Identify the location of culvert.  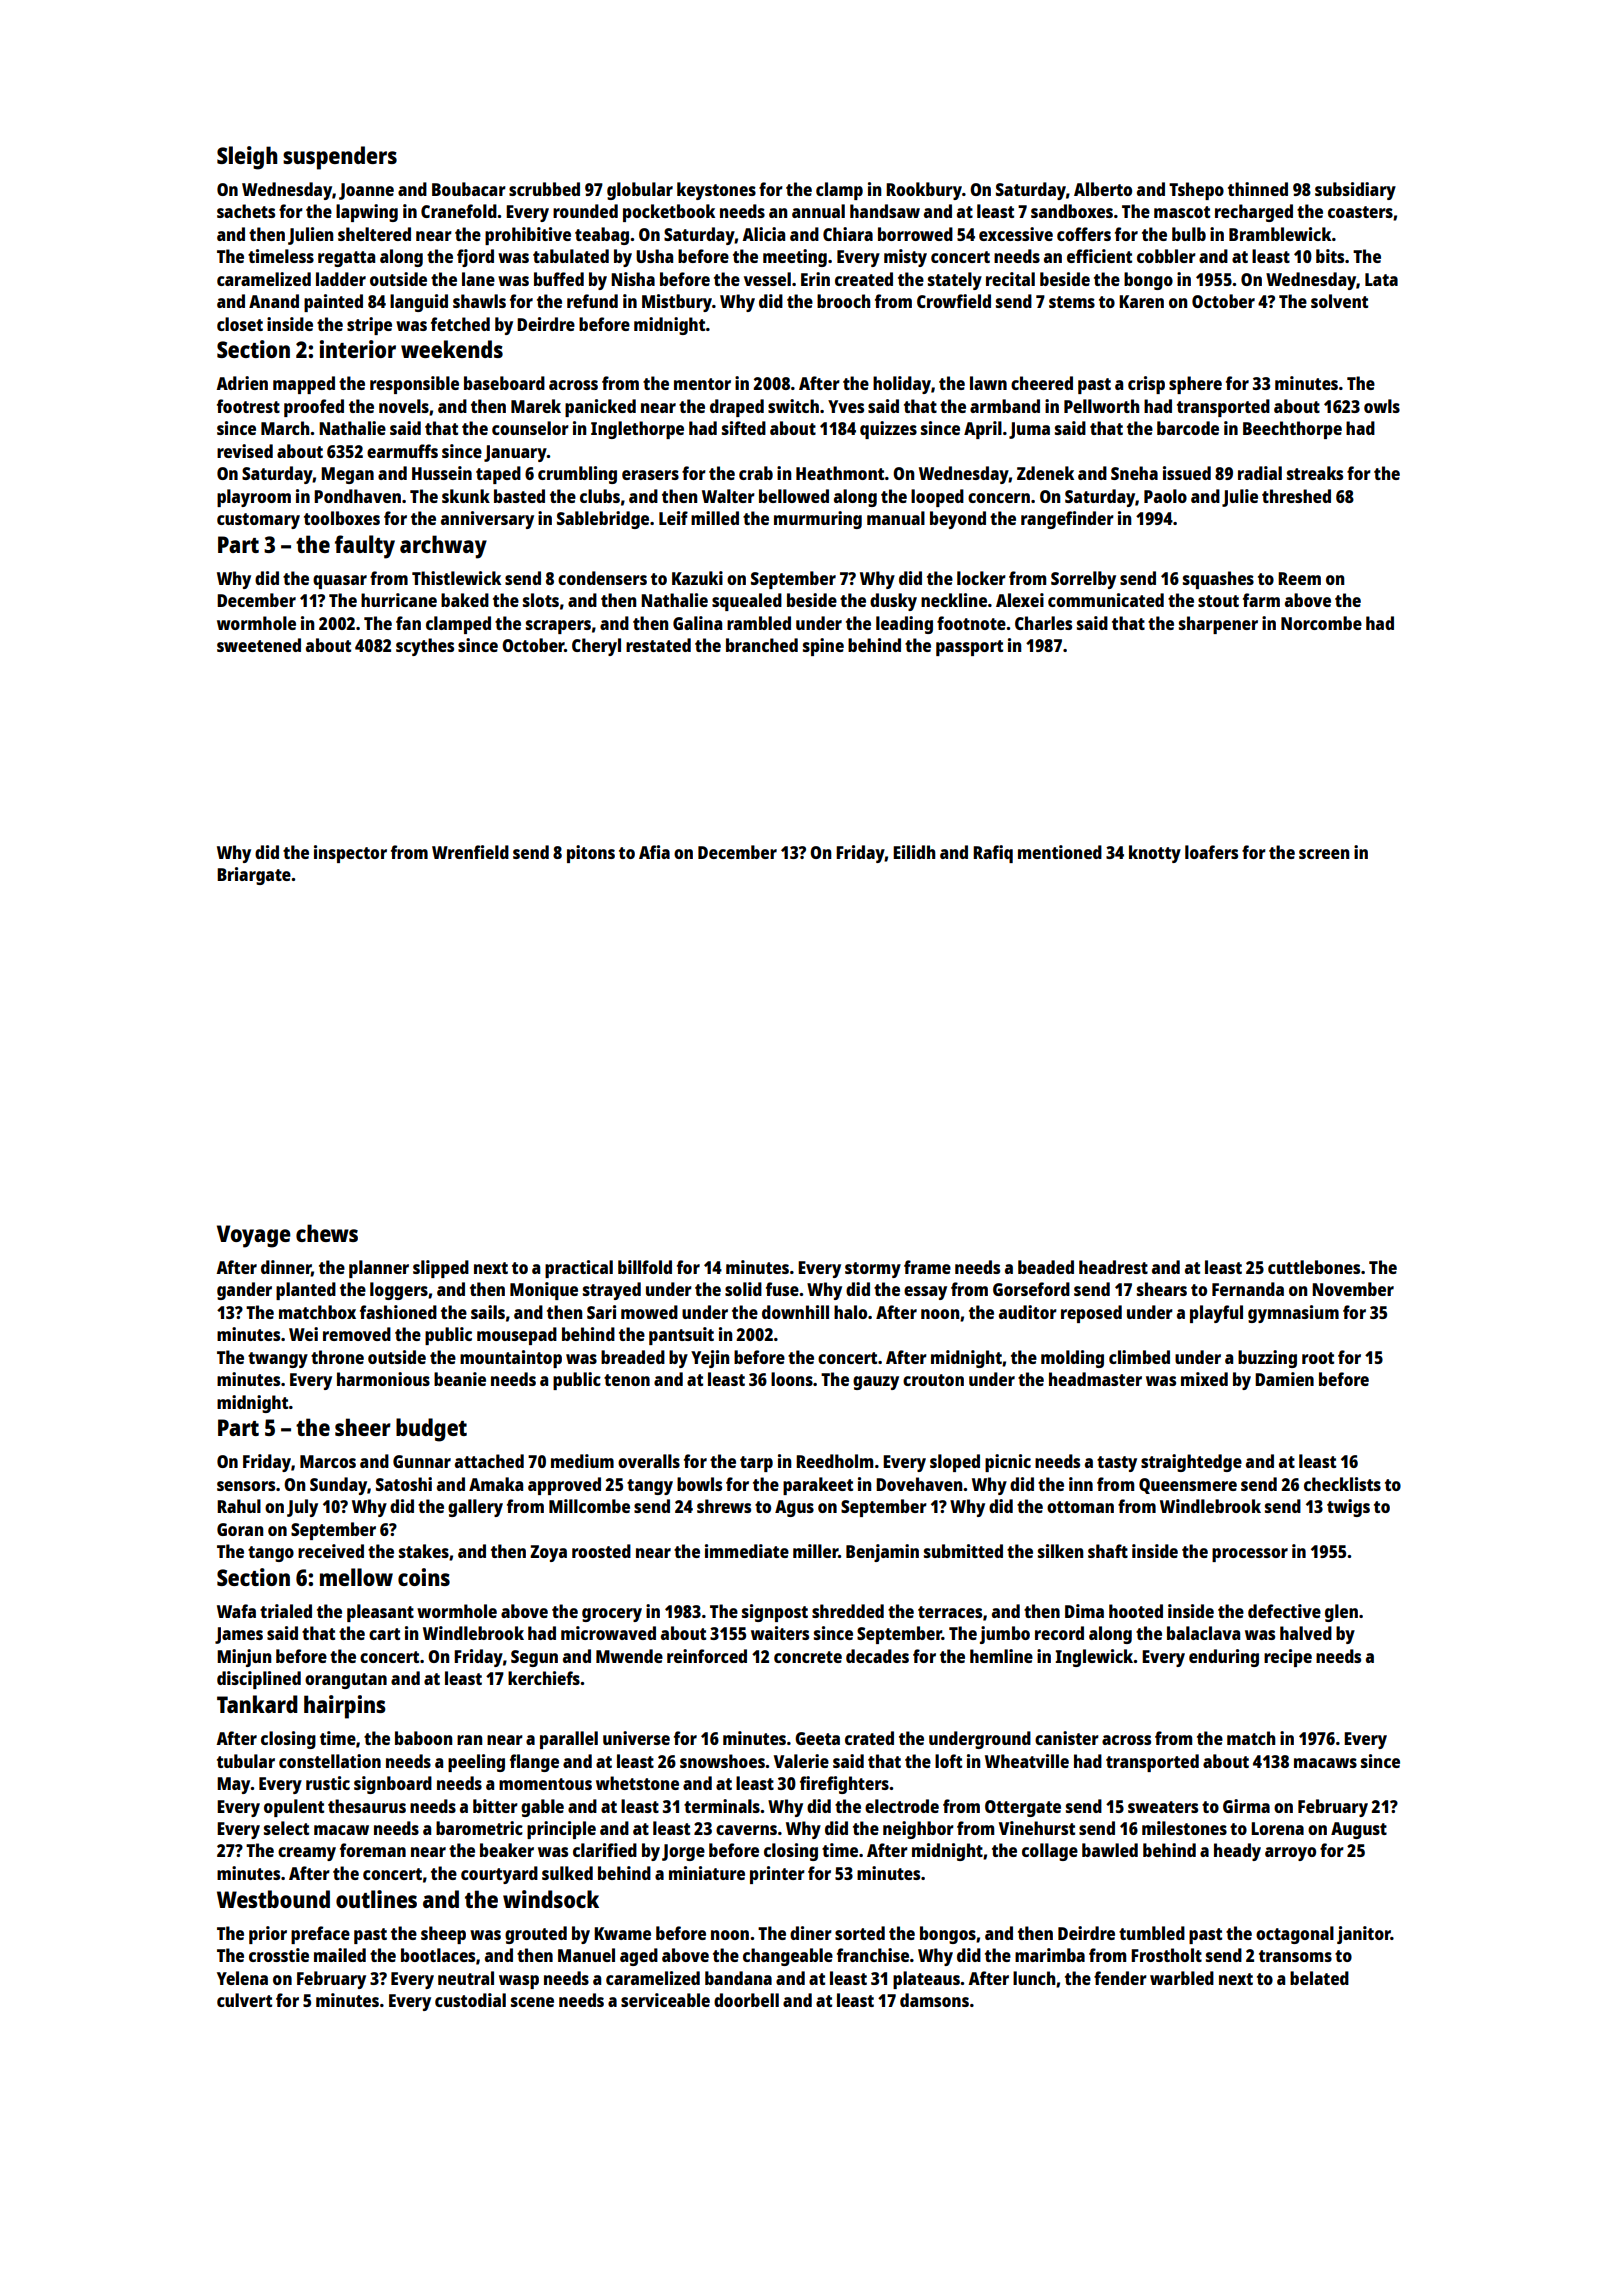
(244, 2000).
